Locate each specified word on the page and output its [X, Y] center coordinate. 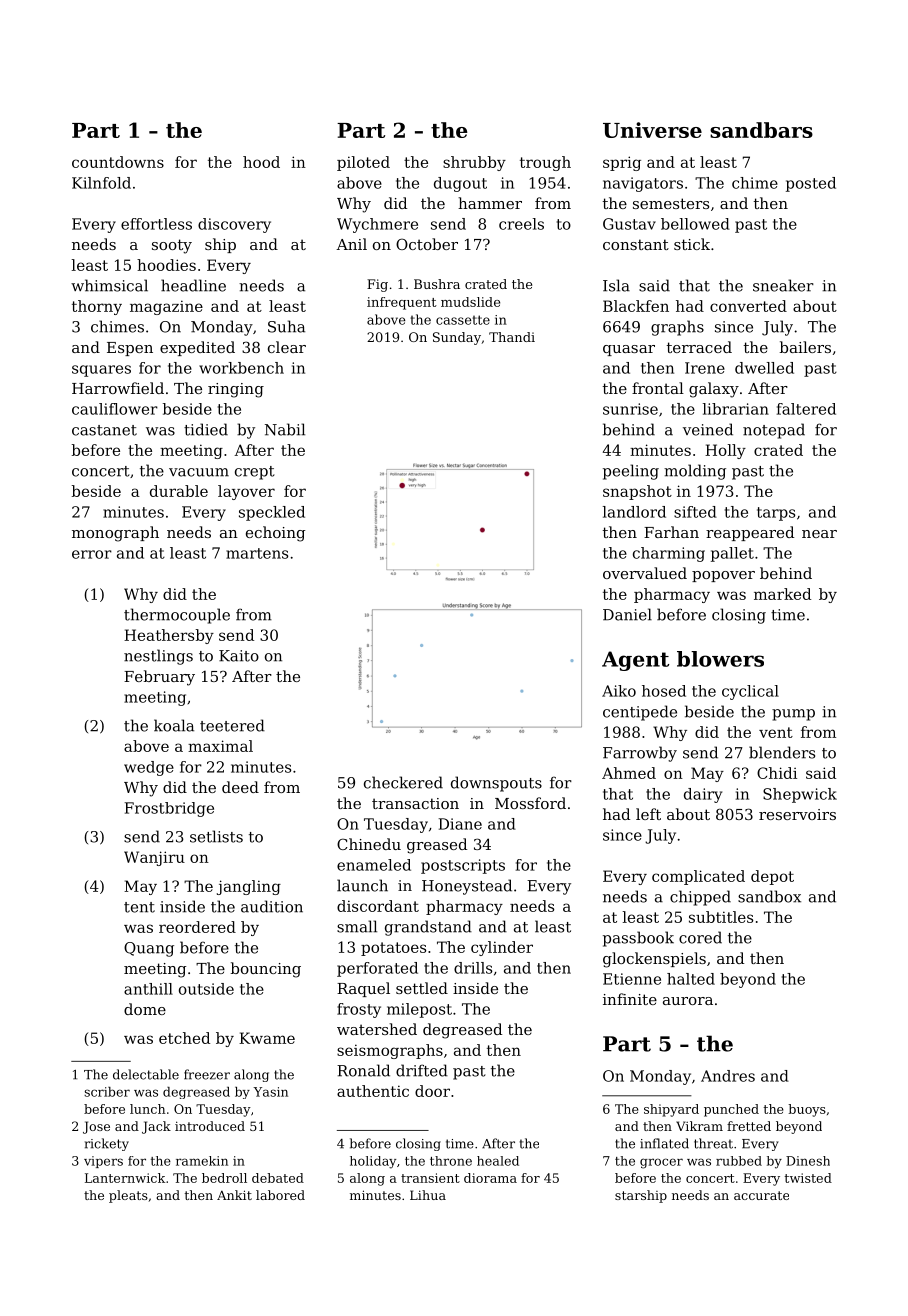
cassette [463, 320]
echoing [275, 534]
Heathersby [169, 636]
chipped [700, 898]
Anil [351, 244]
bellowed [695, 224]
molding [695, 472]
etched [184, 1038]
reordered [197, 927]
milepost [419, 1010]
